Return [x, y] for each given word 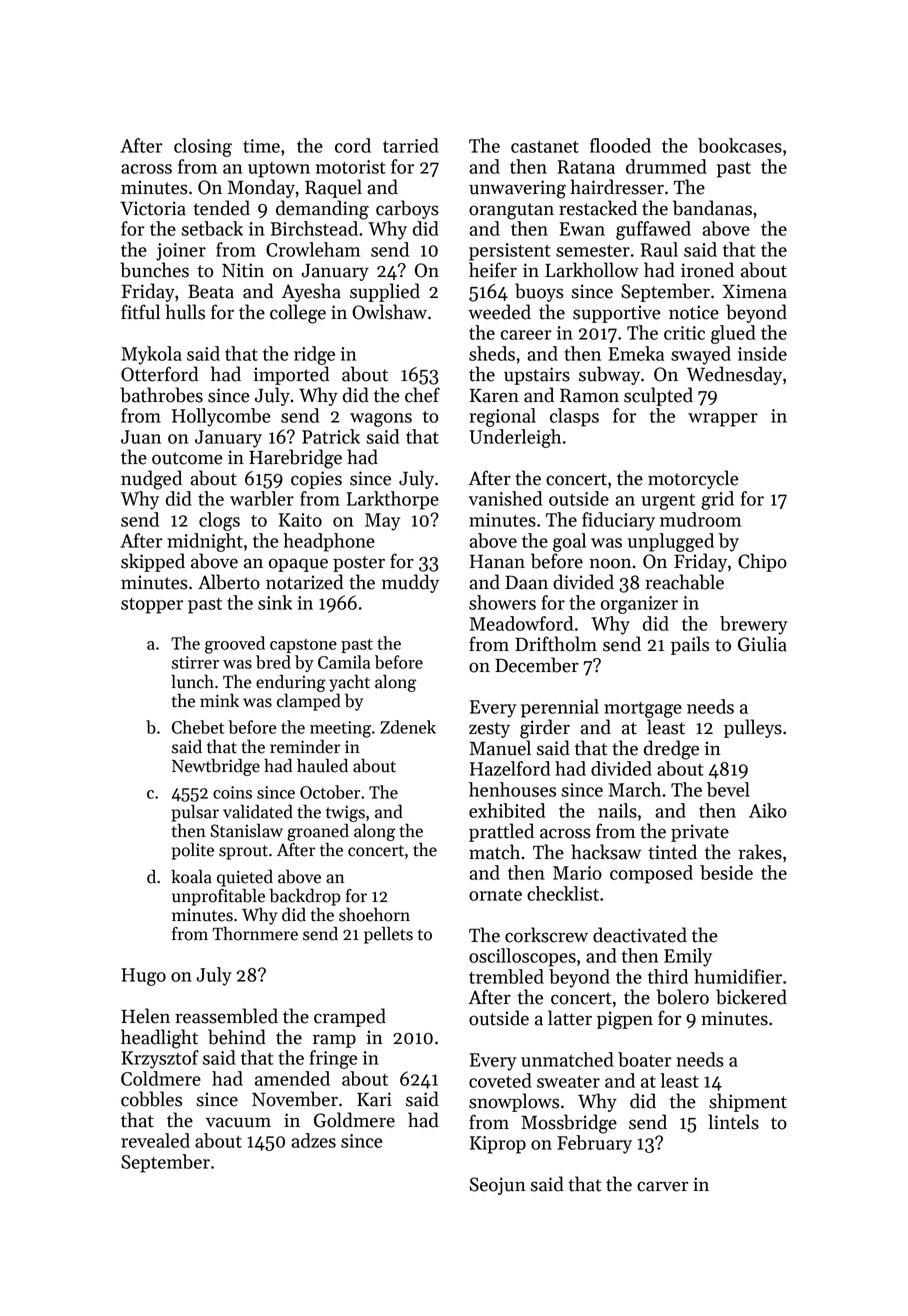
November [295, 1099]
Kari [374, 1099]
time [261, 146]
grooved [235, 645]
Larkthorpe [393, 500]
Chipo [762, 562]
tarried [411, 145]
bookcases [740, 145]
